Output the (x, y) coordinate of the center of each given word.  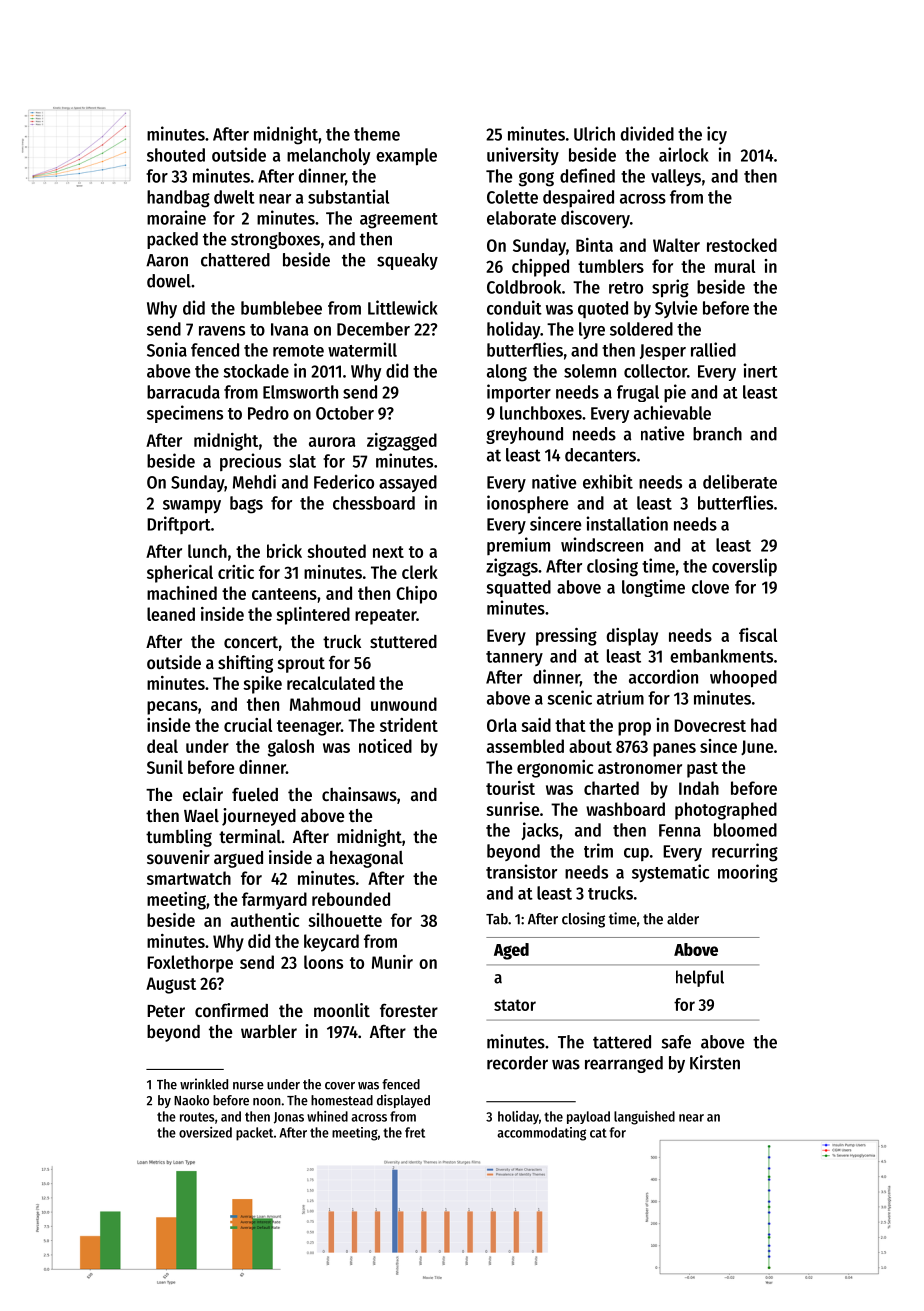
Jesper (663, 352)
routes (197, 1117)
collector (655, 371)
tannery (514, 658)
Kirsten (715, 1062)
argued (238, 859)
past (702, 770)
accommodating (541, 1134)
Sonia (167, 349)
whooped (743, 679)
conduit (514, 307)
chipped (540, 268)
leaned (171, 614)
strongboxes (275, 240)
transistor (521, 871)
